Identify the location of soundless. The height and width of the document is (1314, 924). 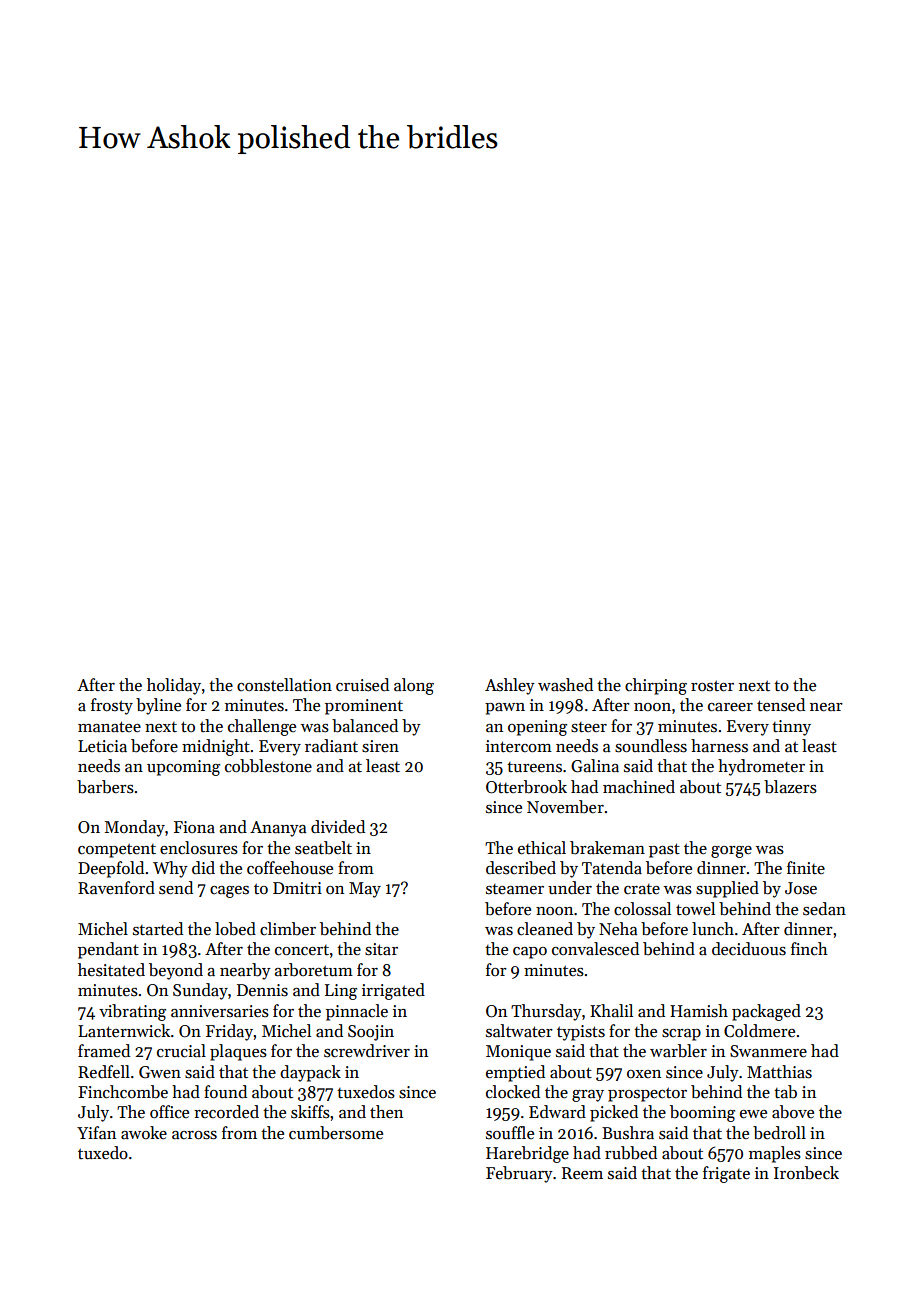
(651, 746).
